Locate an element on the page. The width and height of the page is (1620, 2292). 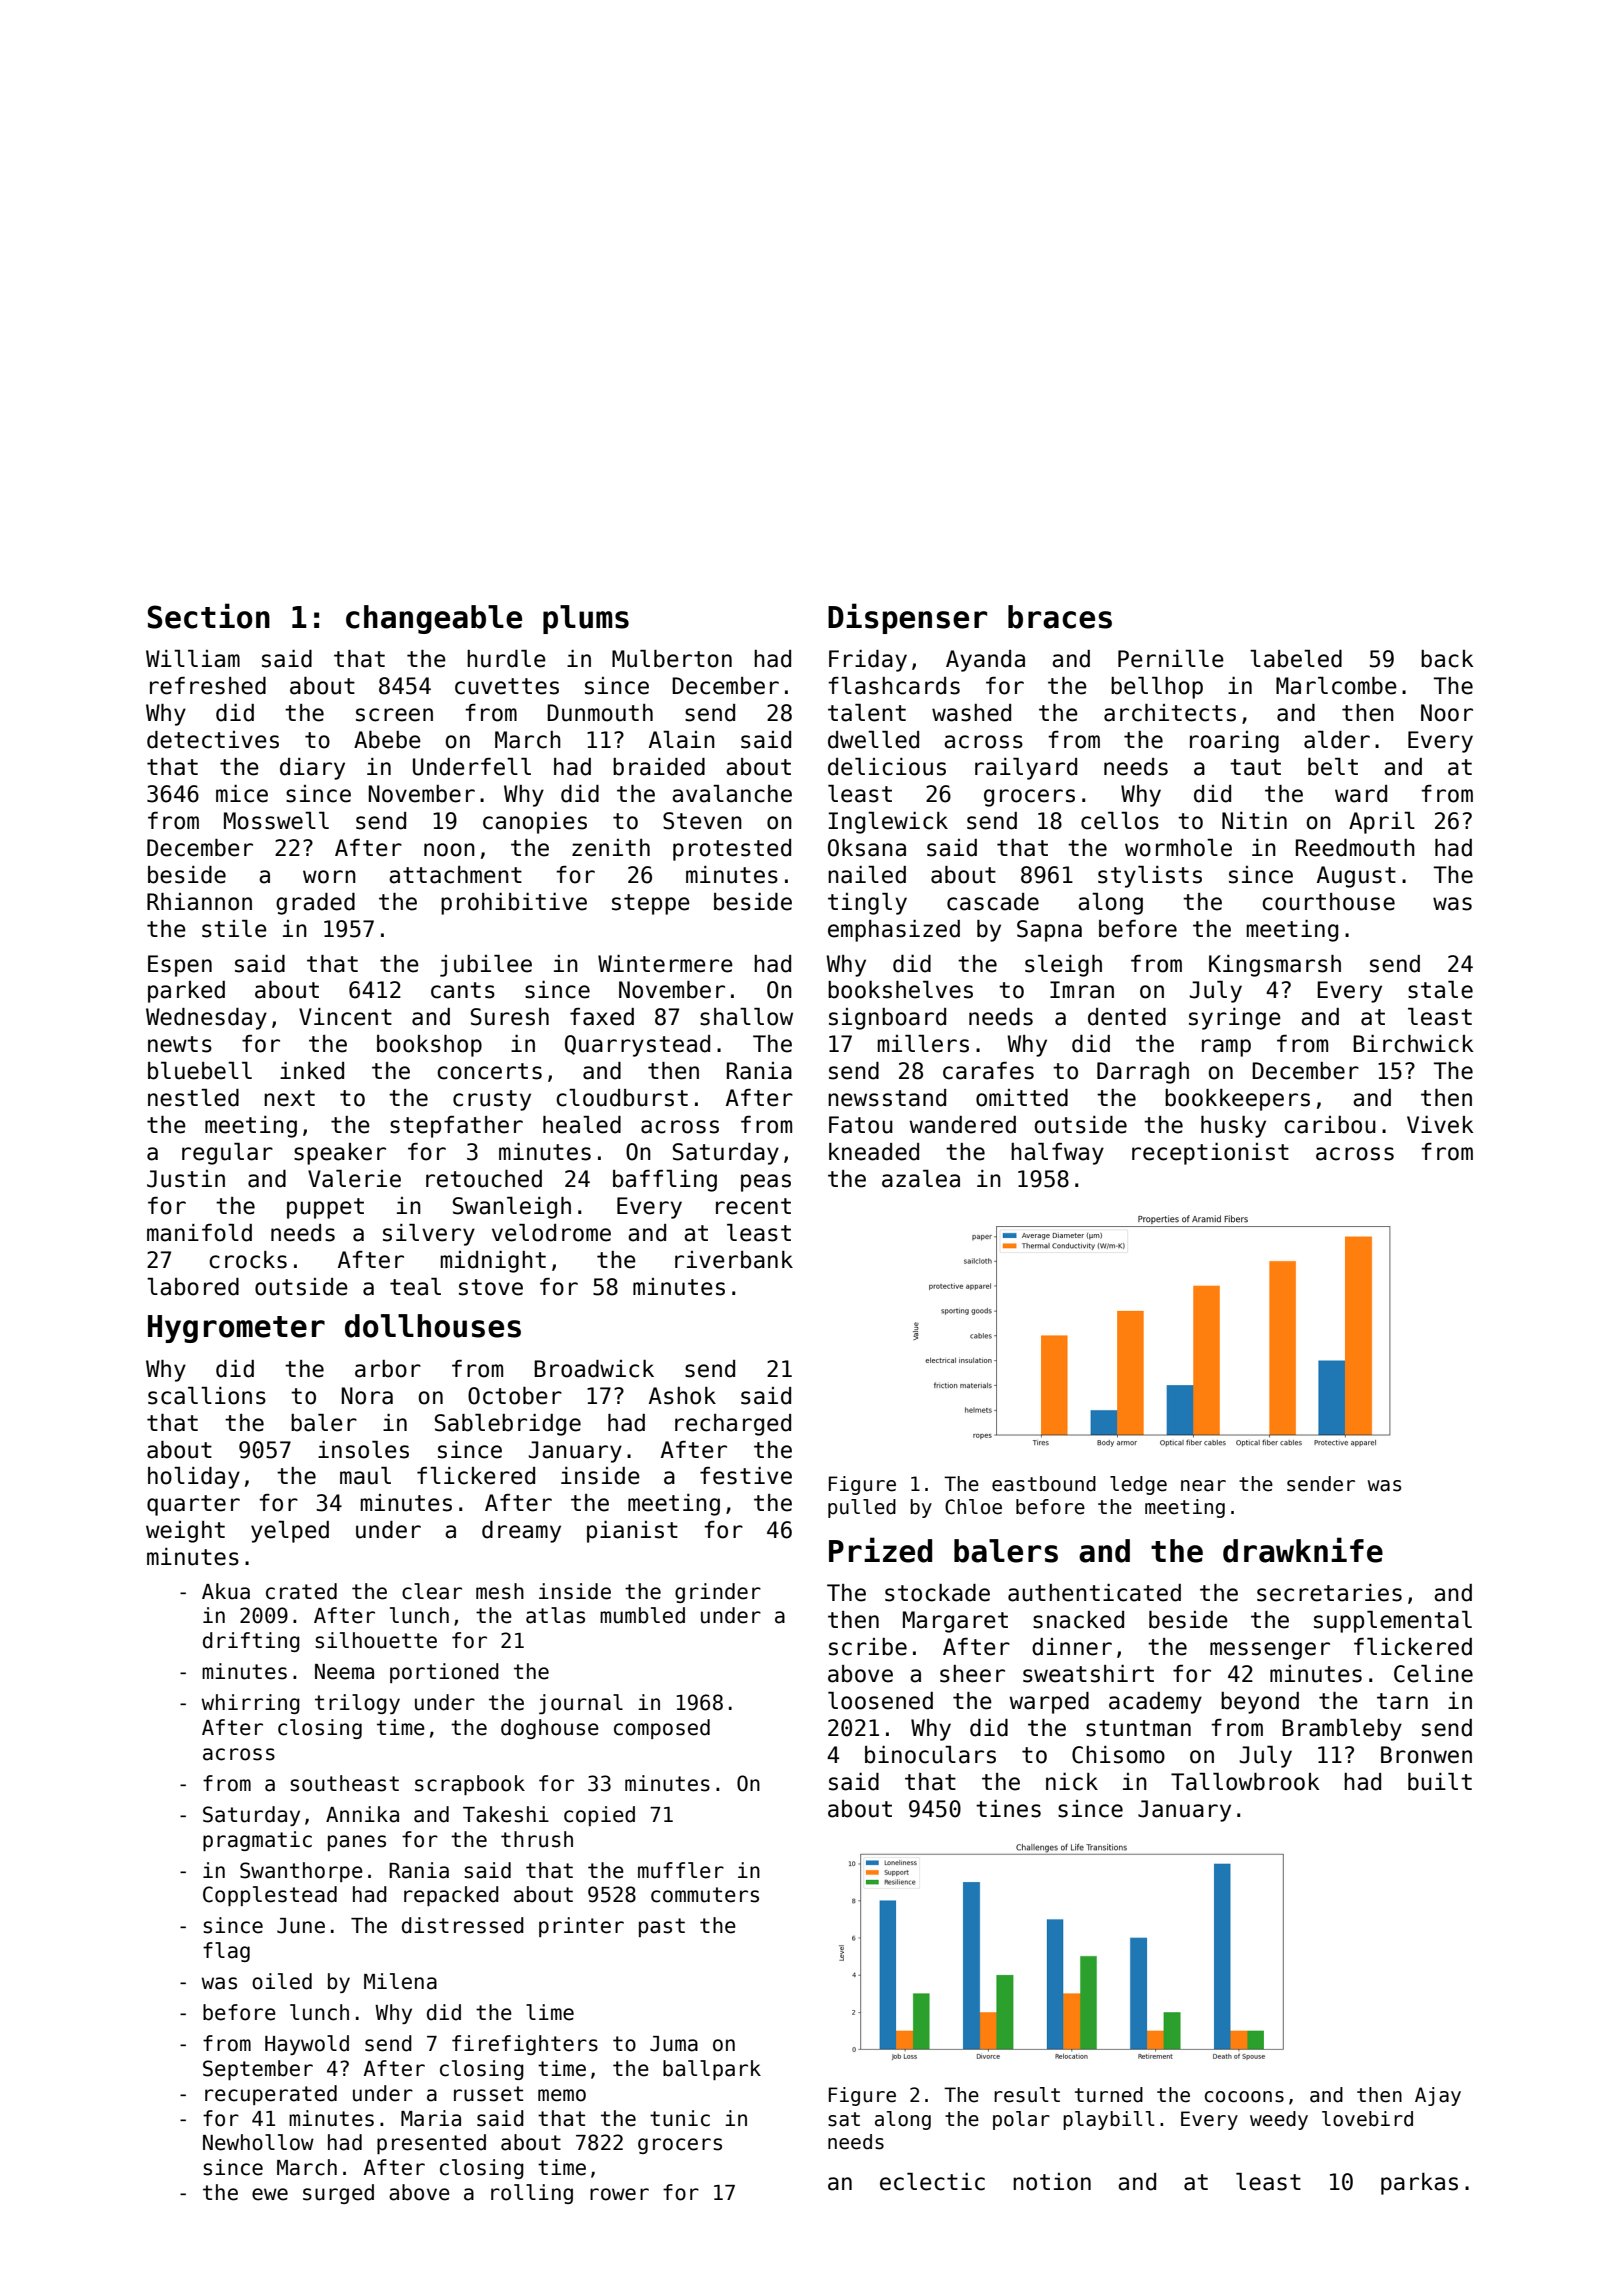
Tallowbrook is located at coordinates (1245, 1782).
